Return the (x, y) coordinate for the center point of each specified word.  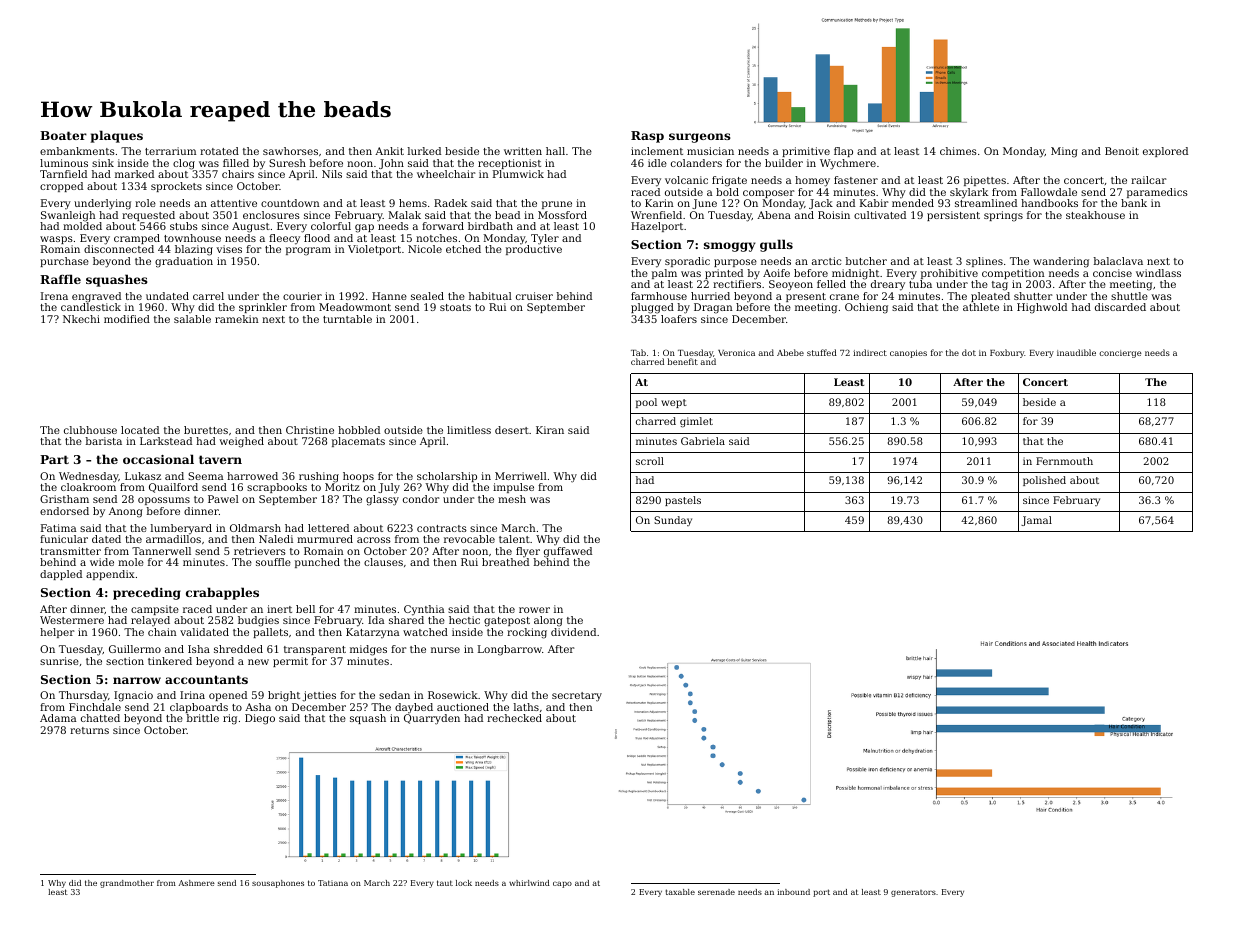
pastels (683, 501)
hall (555, 151)
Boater (63, 135)
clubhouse (90, 430)
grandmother (127, 884)
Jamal (1036, 521)
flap (843, 152)
